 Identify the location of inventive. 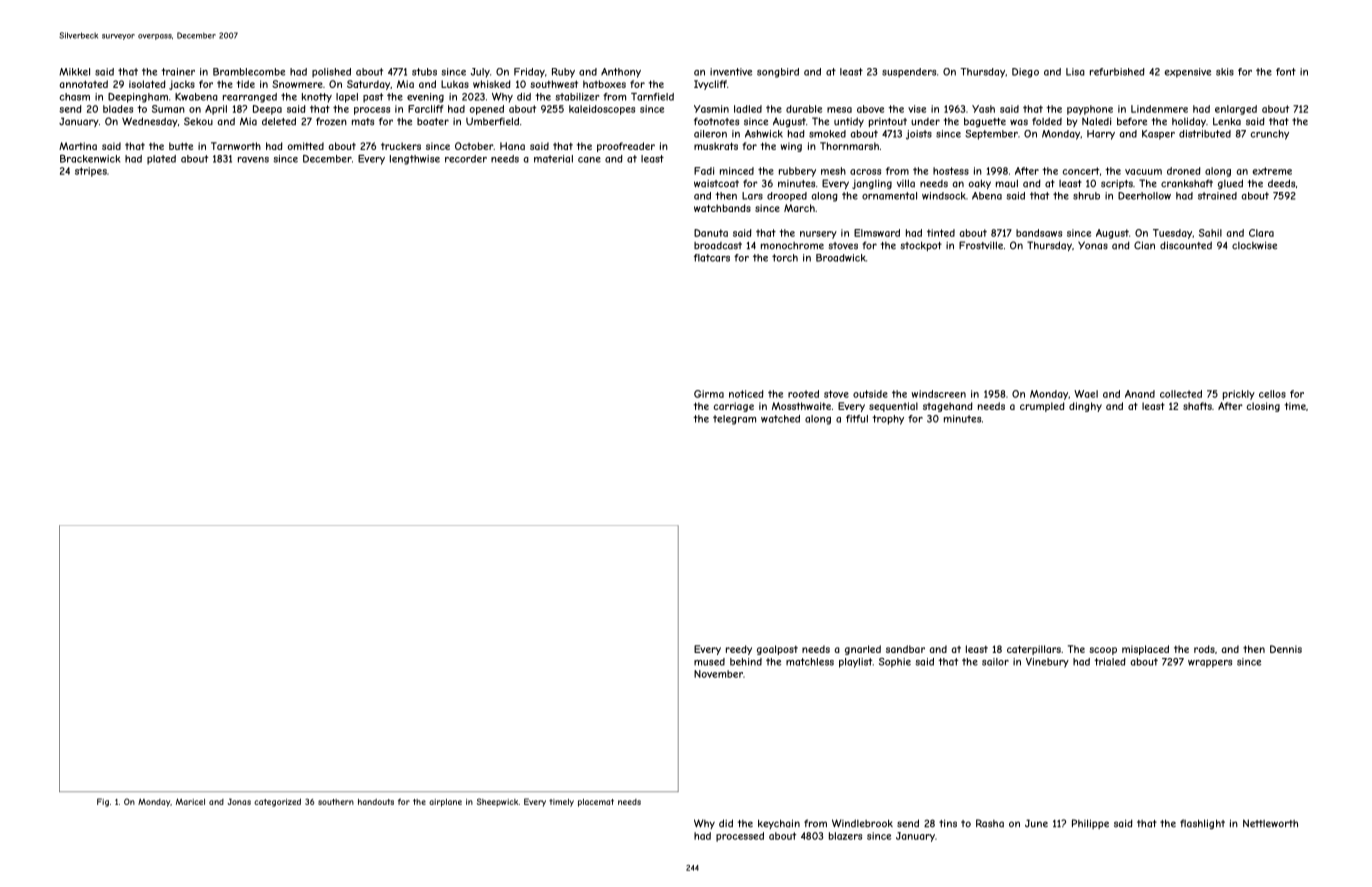
(731, 72).
